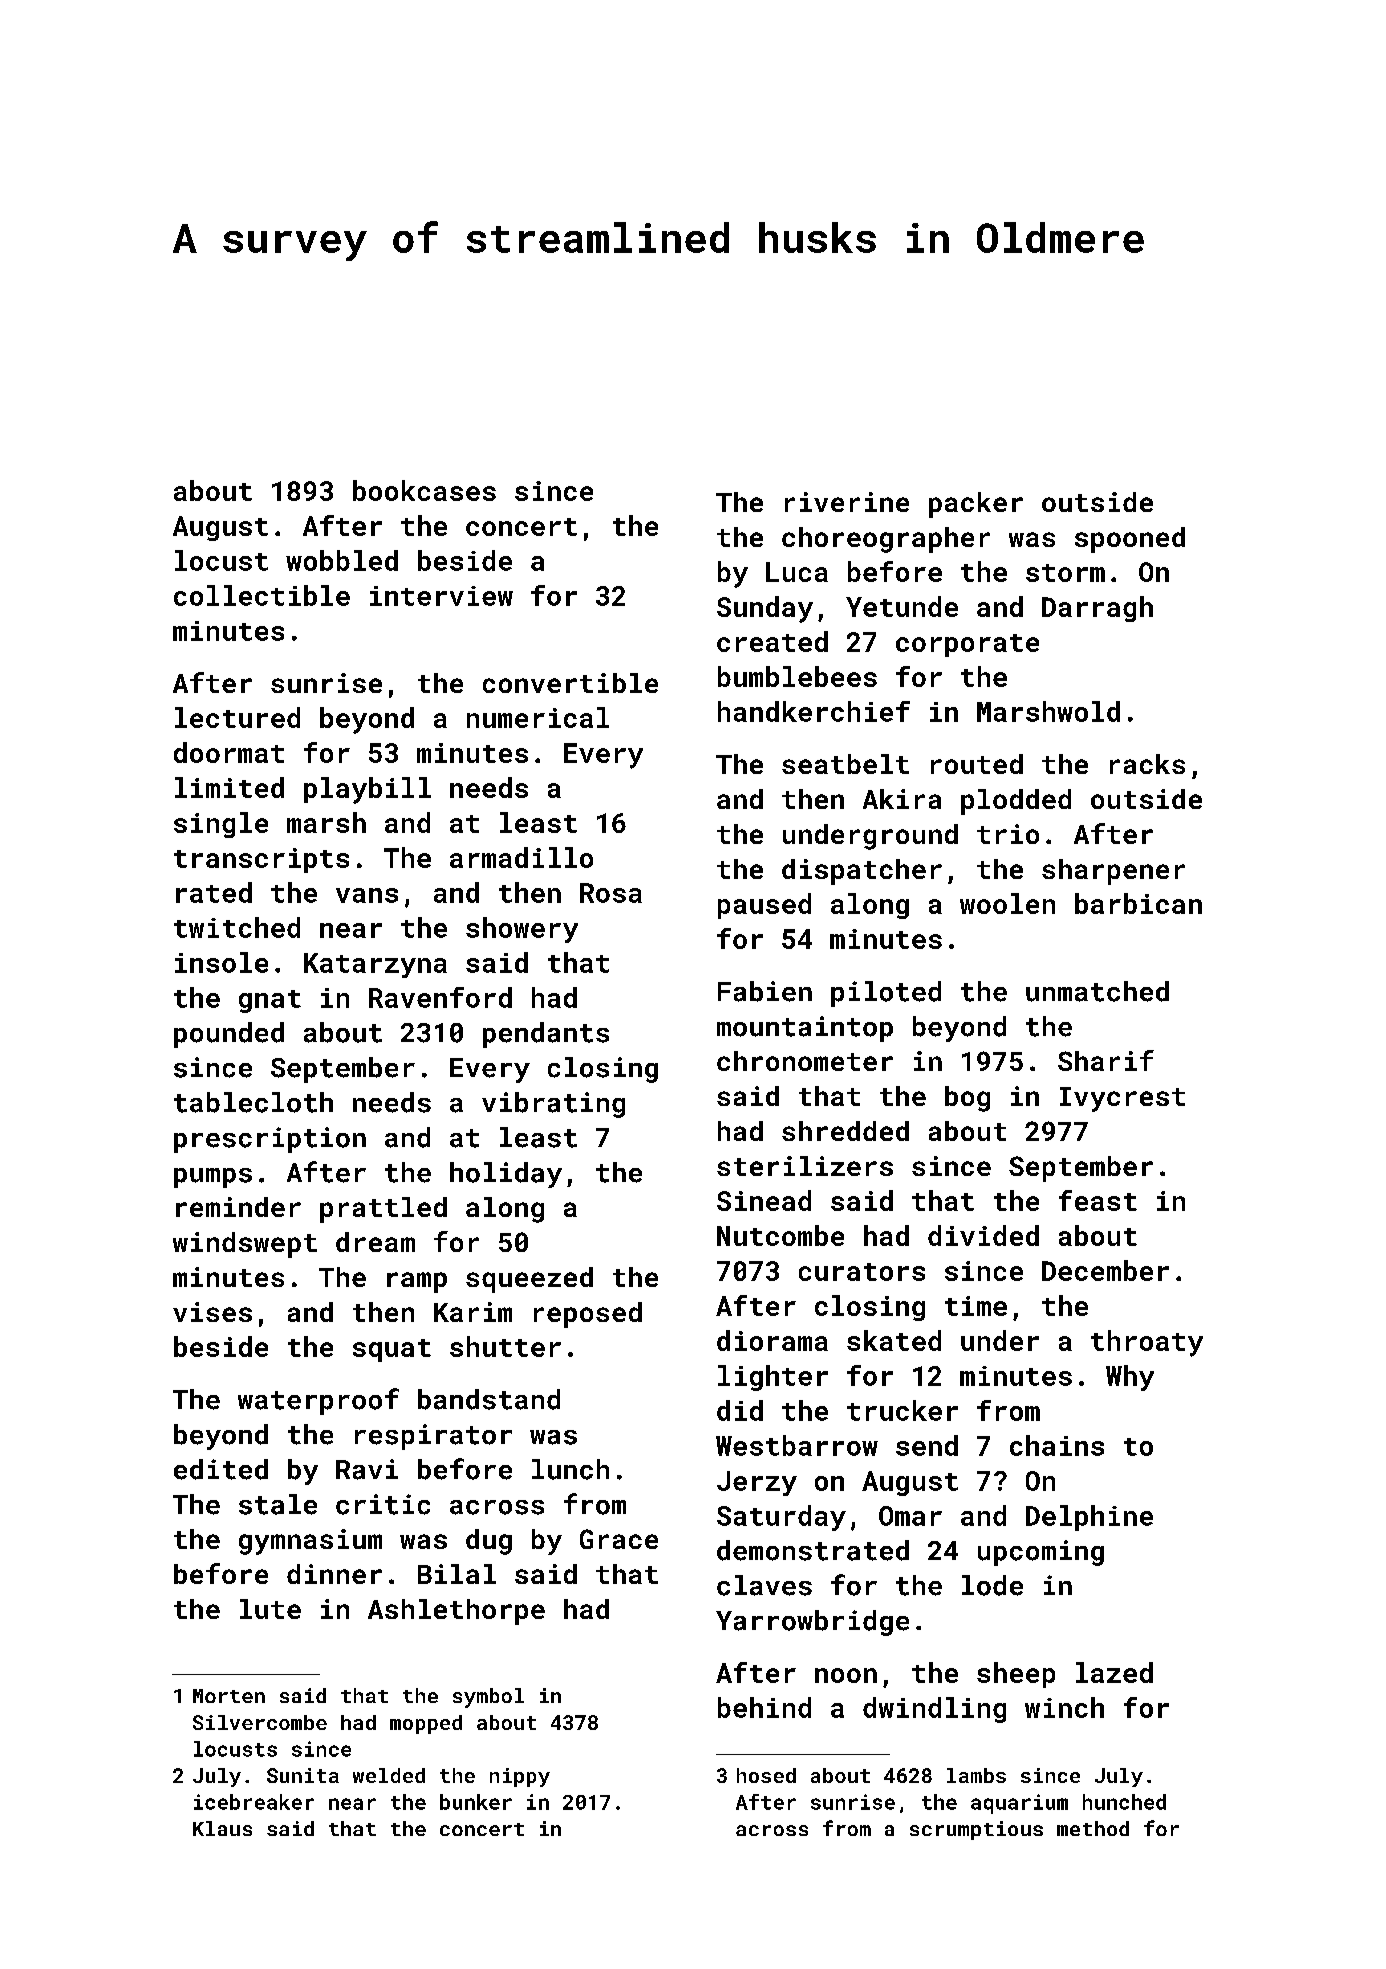  I want to click on Klaus, so click(222, 1828).
